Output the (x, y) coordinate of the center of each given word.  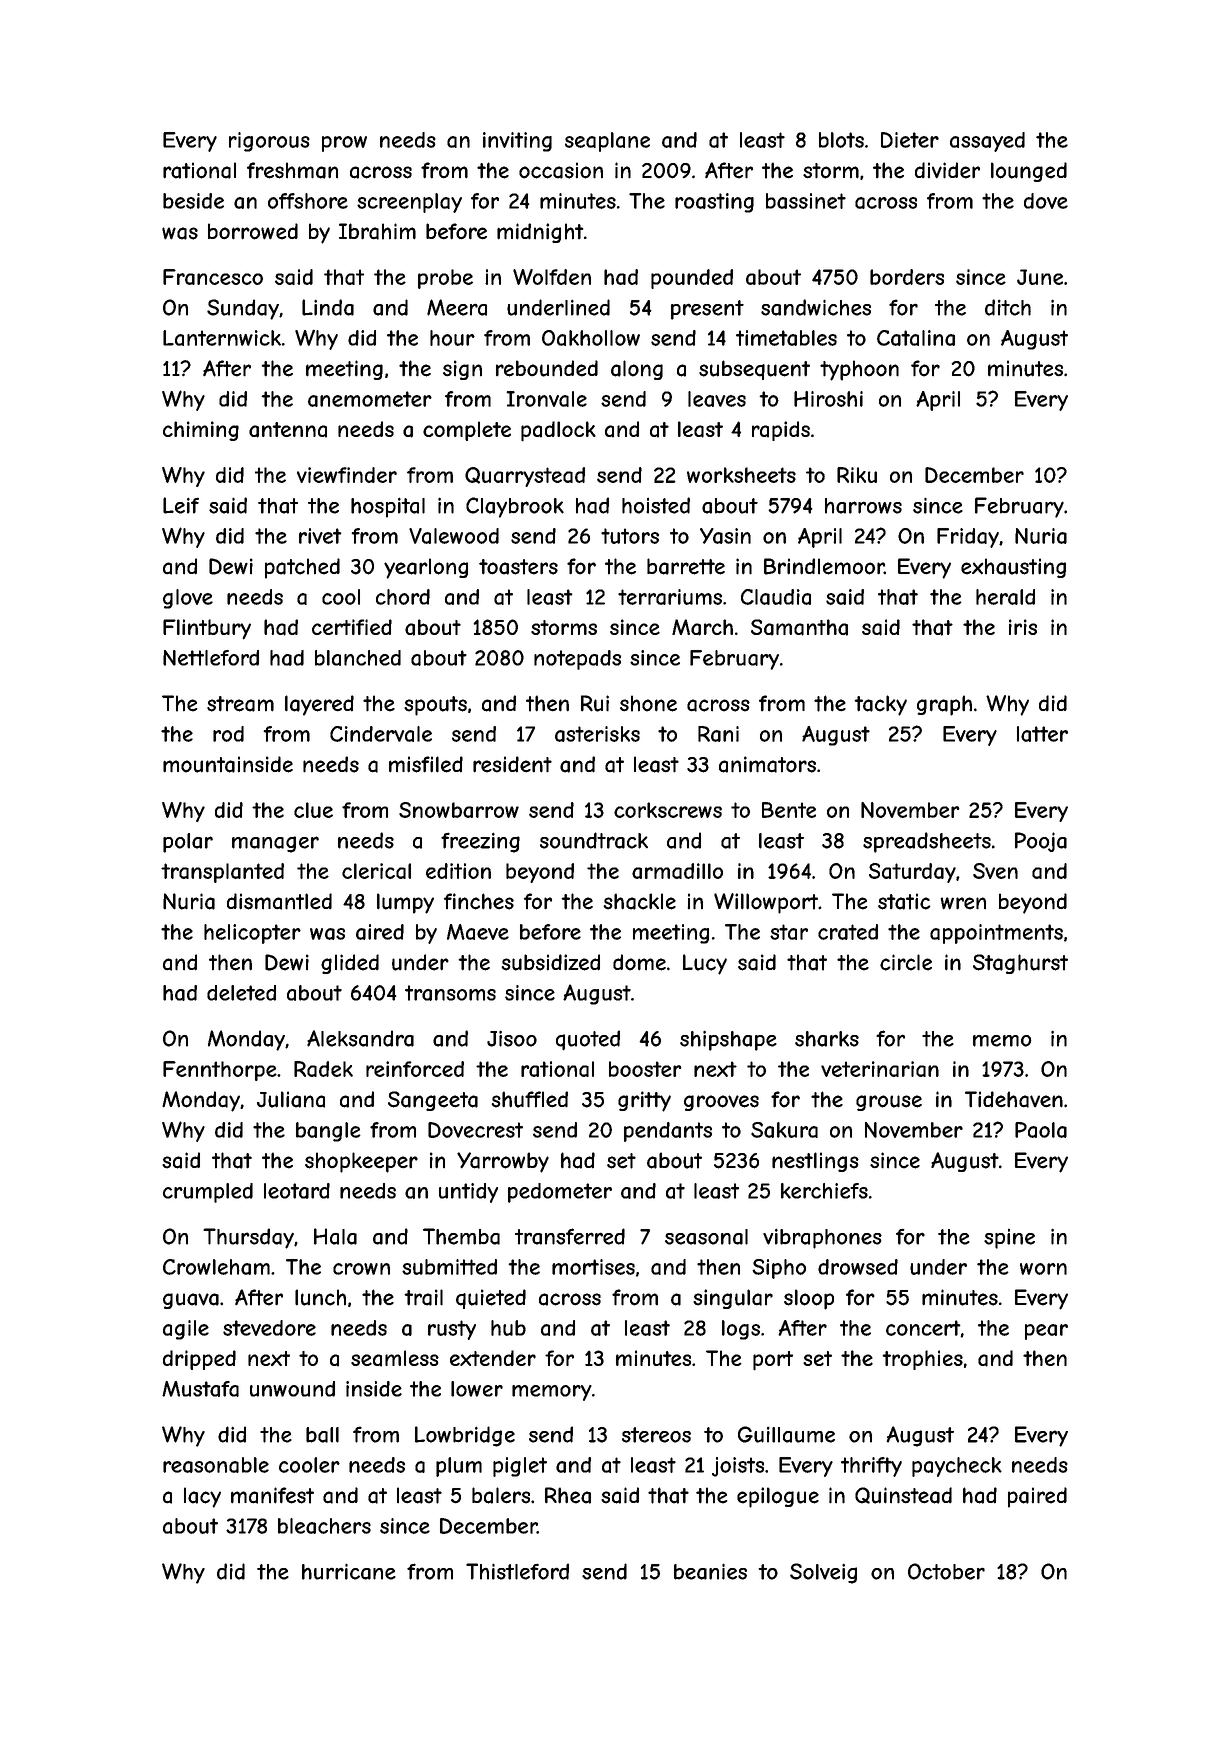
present (707, 310)
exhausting (1013, 568)
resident (512, 764)
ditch (1008, 307)
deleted (241, 993)
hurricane (349, 1571)
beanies (710, 1571)
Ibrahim (377, 231)
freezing (480, 842)
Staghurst (1020, 964)
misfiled (426, 764)
